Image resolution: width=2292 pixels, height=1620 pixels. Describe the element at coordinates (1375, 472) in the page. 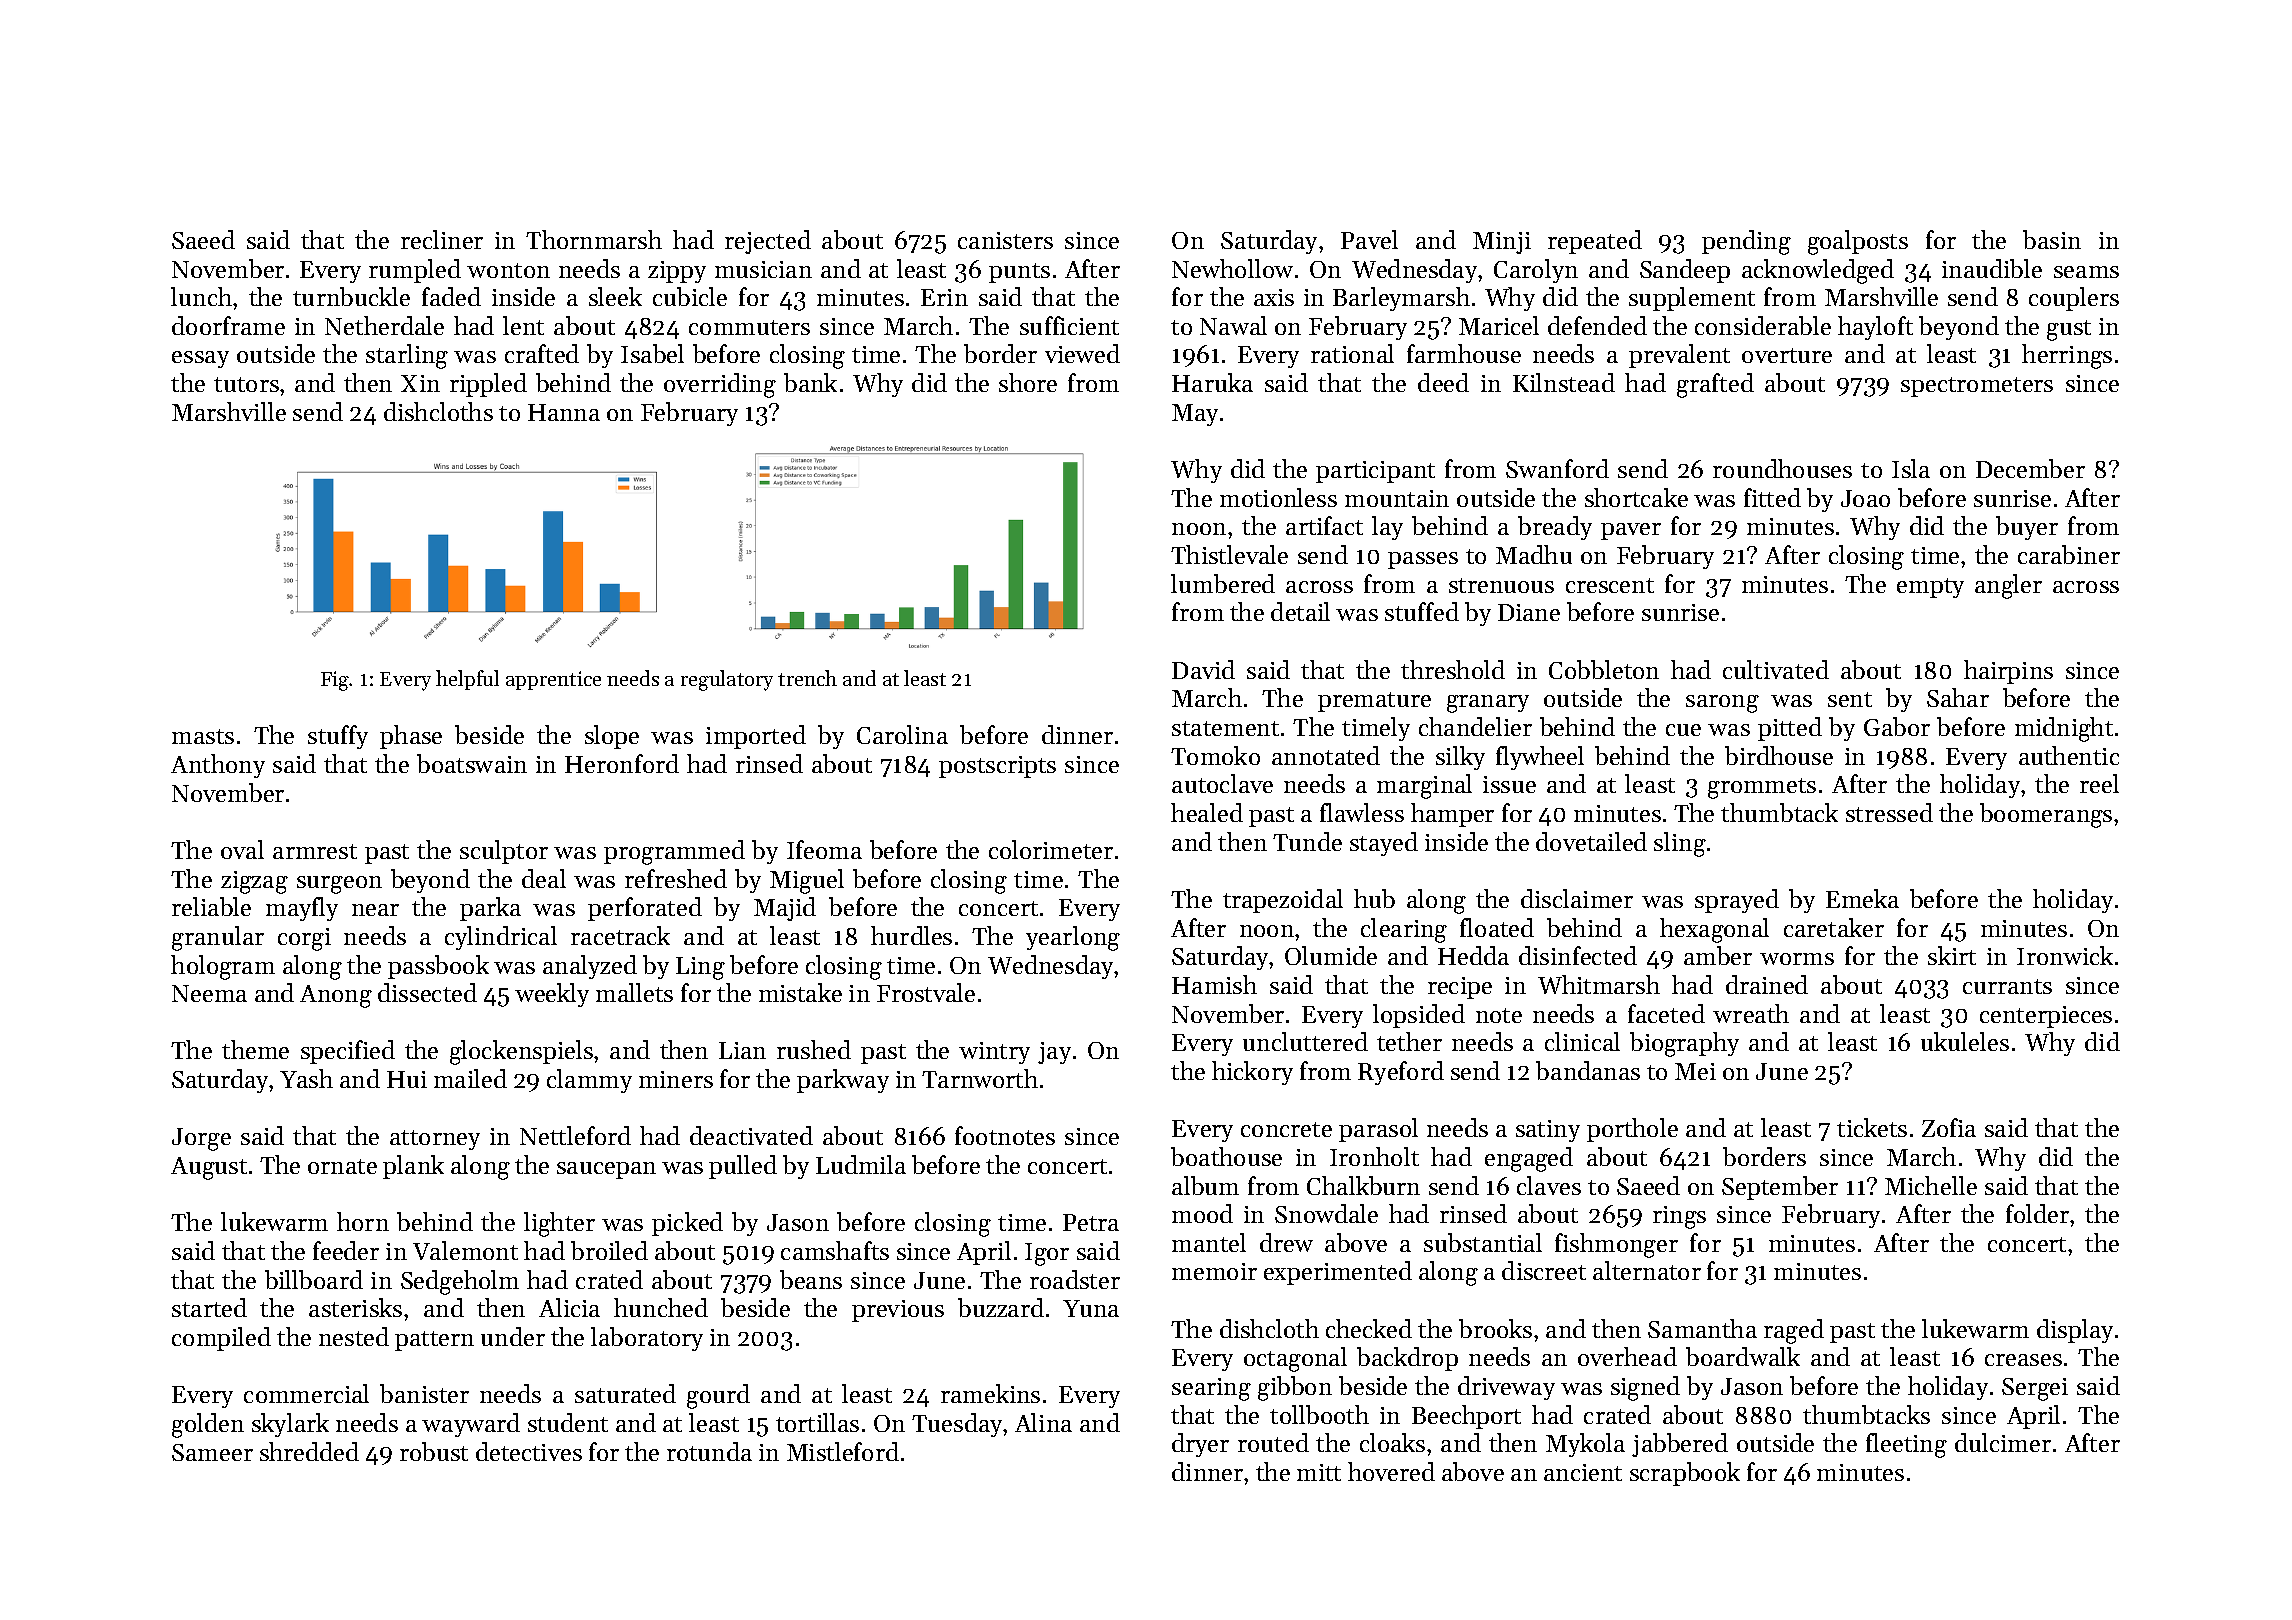

I see `participant` at that location.
